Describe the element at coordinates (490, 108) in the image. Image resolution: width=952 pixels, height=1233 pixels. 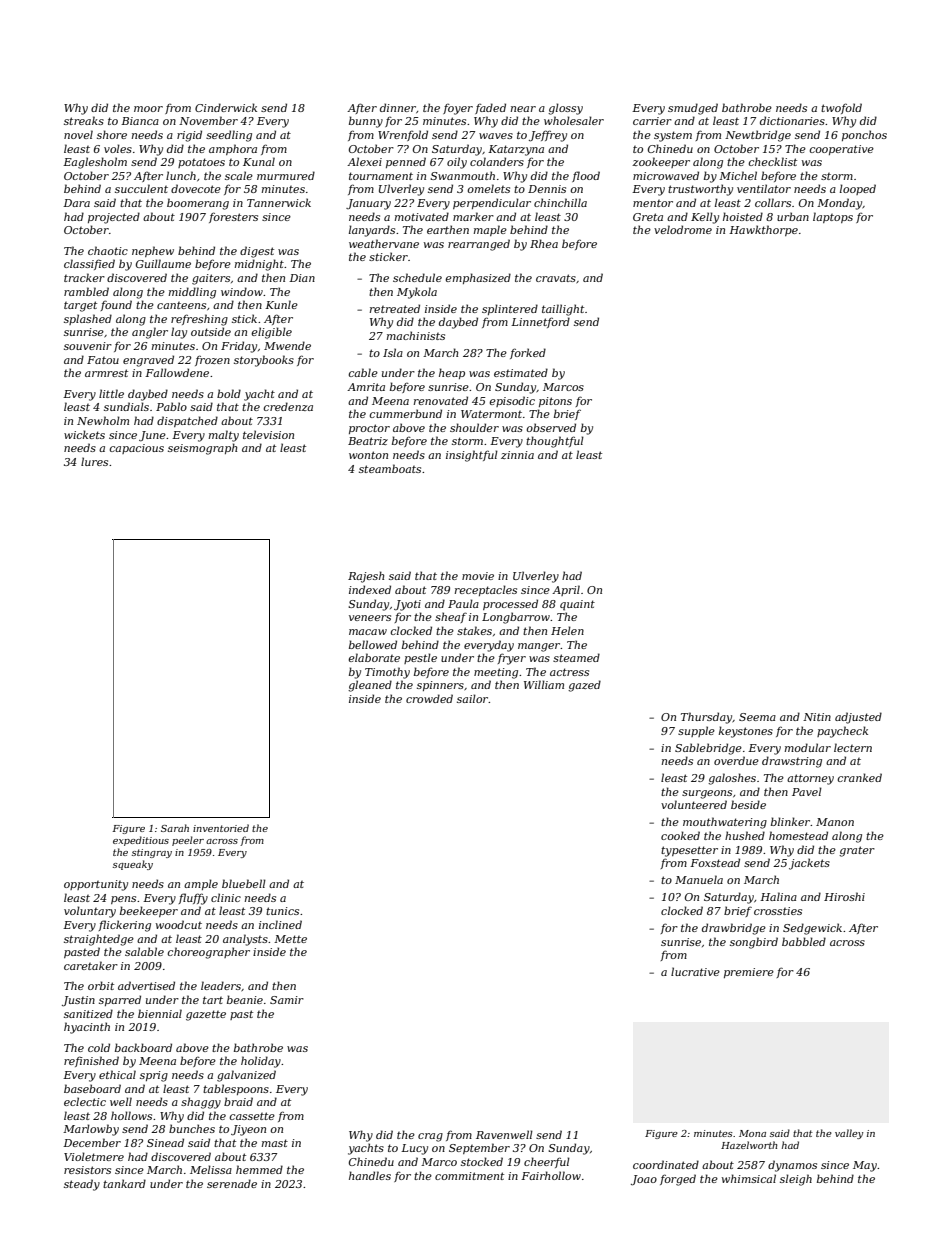
I see `faded` at that location.
